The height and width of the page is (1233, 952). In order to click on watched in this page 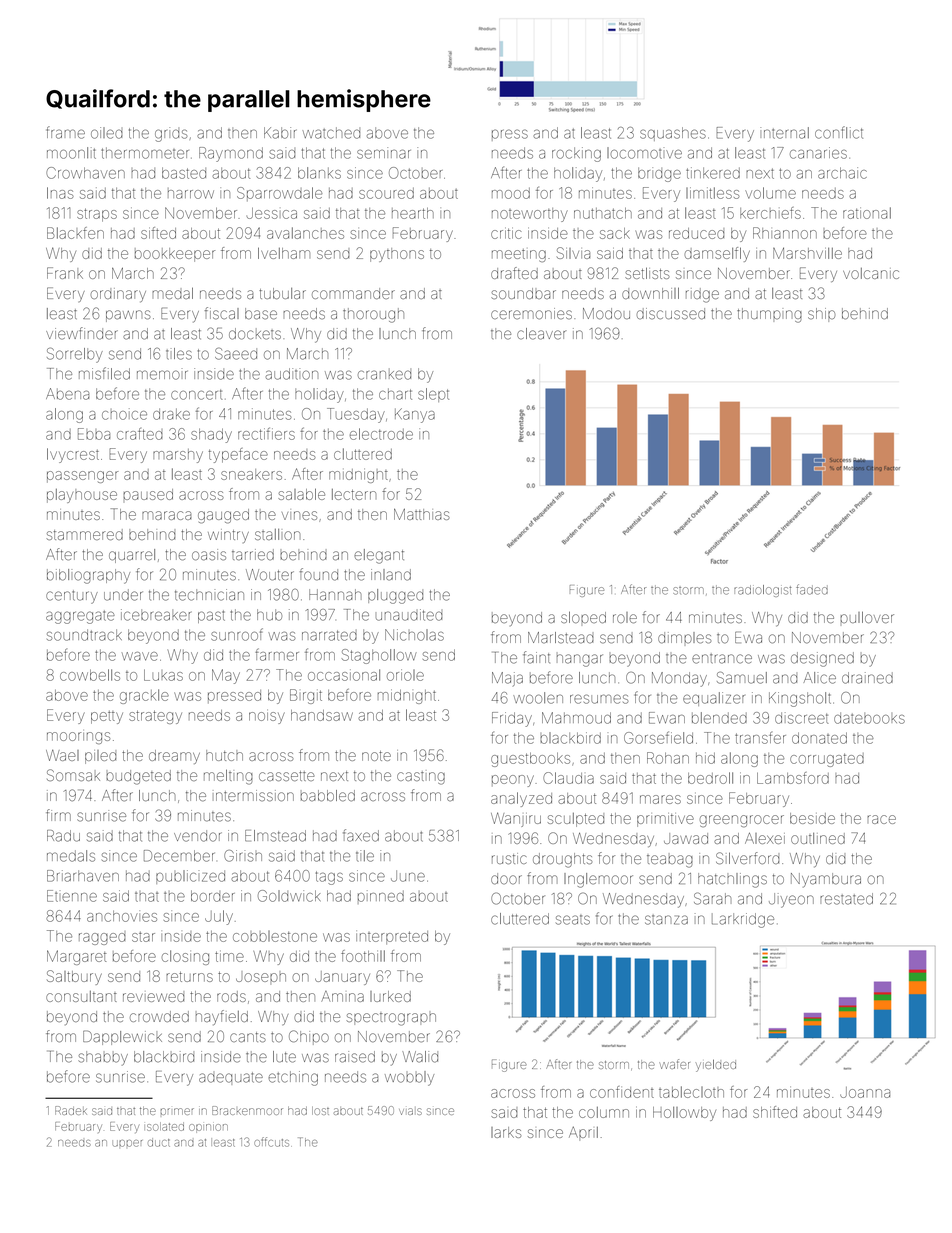, I will do `click(331, 133)`.
